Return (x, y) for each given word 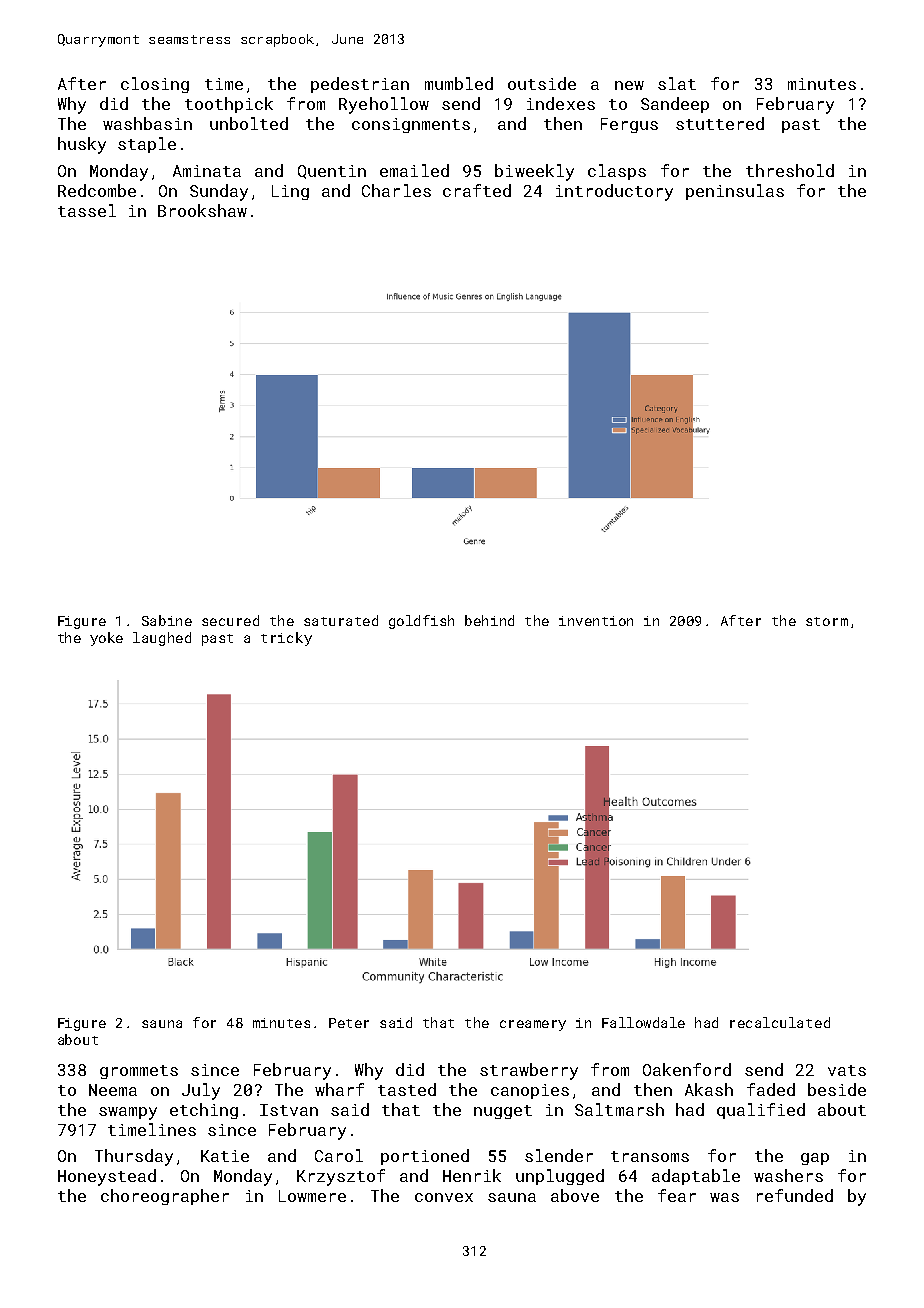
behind (489, 620)
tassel (87, 210)
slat (677, 83)
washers (788, 1175)
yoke (106, 639)
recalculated (780, 1022)
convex (444, 1197)
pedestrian (360, 85)
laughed (162, 639)
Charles (396, 190)
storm (827, 621)
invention (596, 621)
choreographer (165, 1197)
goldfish (421, 622)
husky (82, 145)
